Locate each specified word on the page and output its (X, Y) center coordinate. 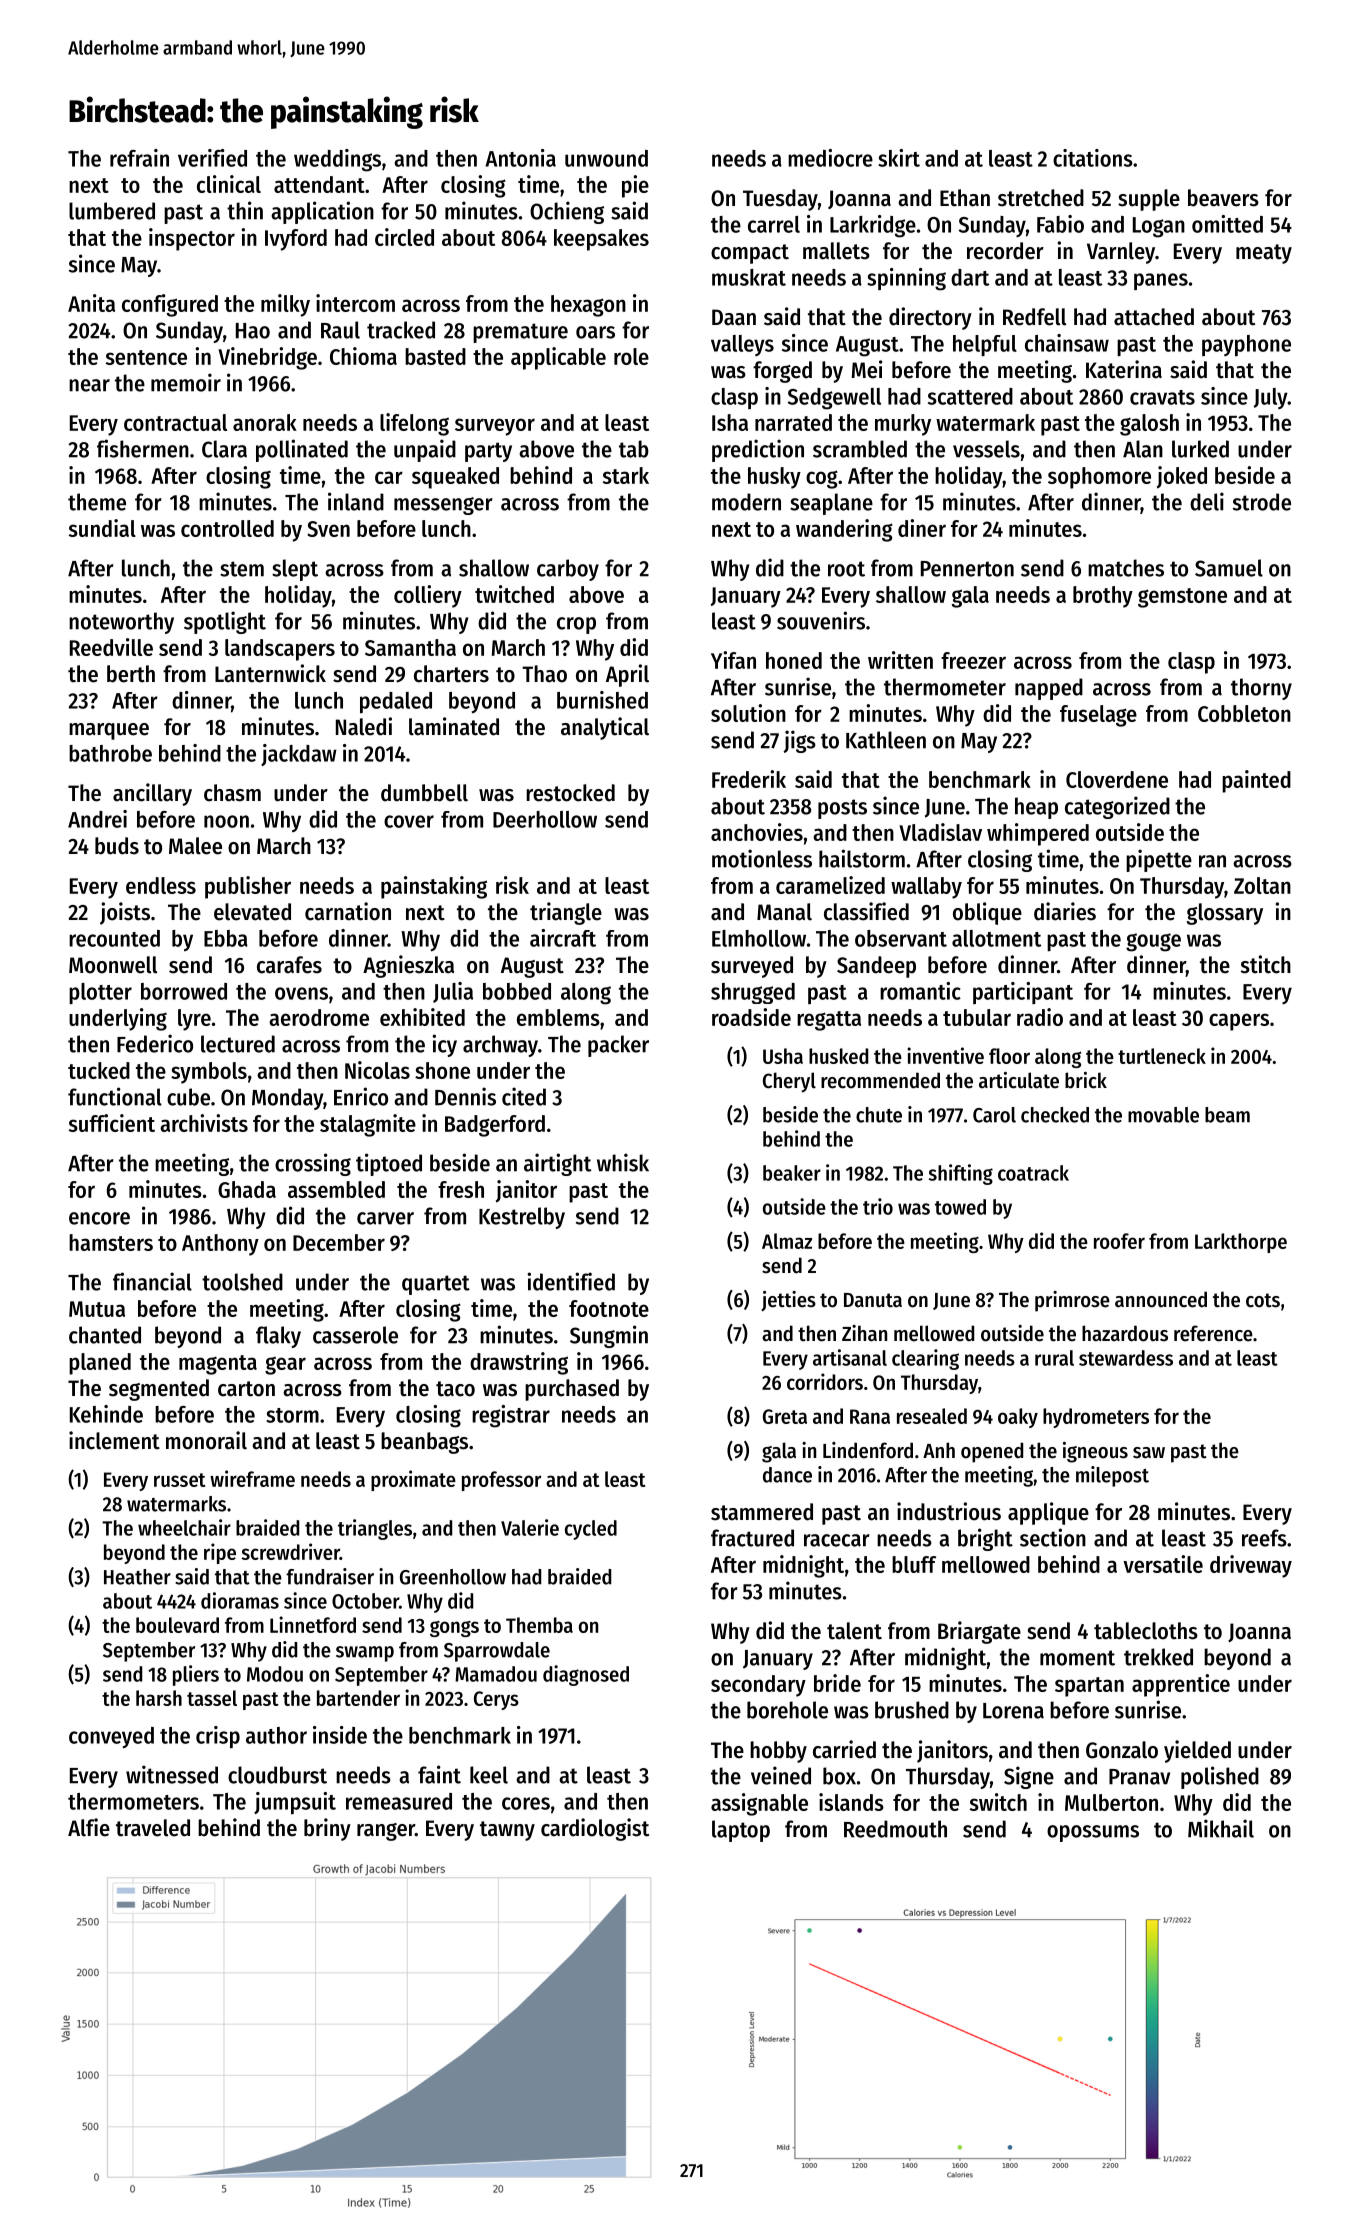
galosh (1149, 425)
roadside (751, 1017)
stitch (1266, 964)
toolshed (242, 1282)
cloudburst (277, 1775)
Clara (224, 449)
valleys (742, 345)
